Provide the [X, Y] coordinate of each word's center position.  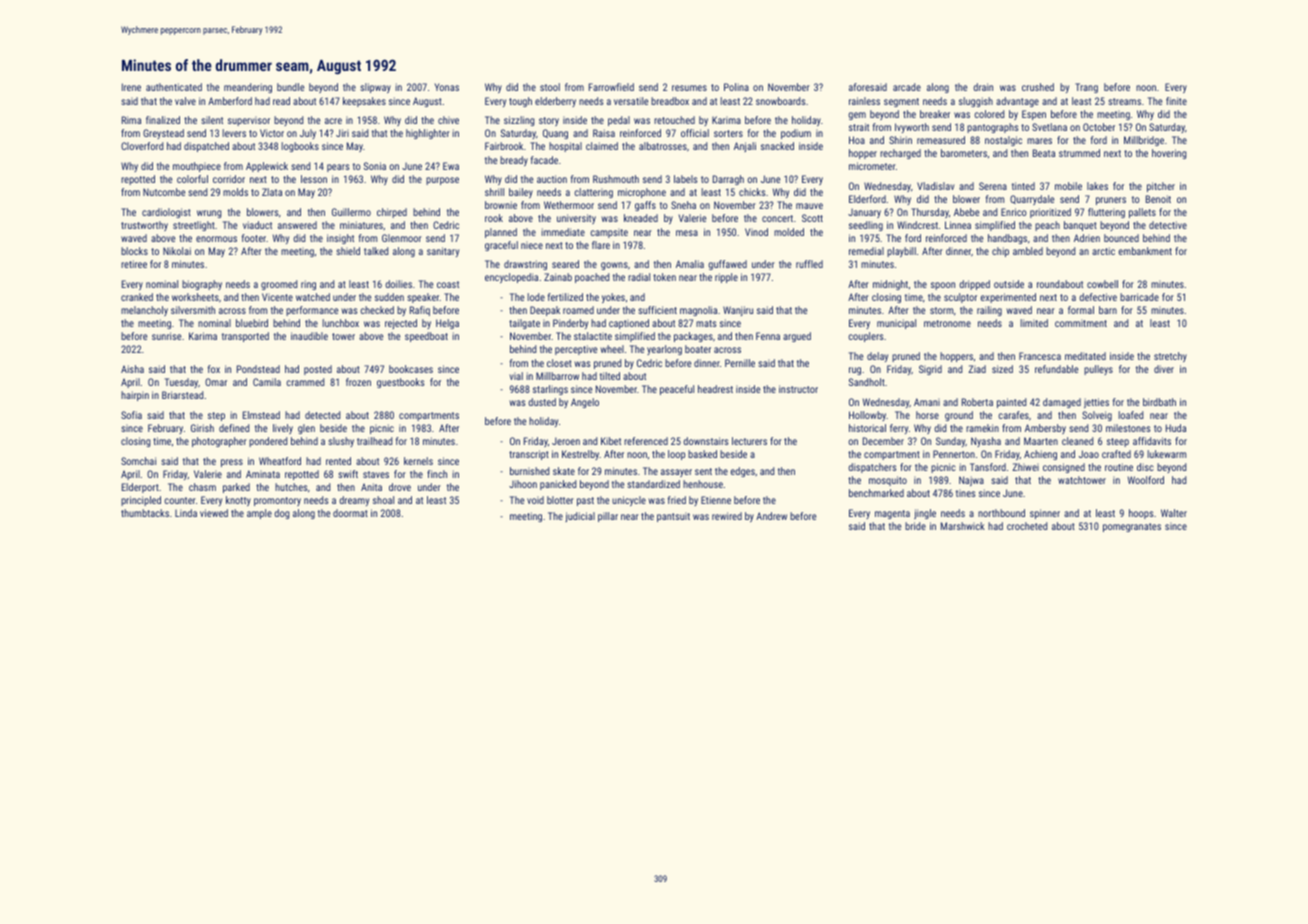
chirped [392, 213]
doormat [350, 513]
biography [202, 285]
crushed [1038, 87]
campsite [609, 233]
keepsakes [364, 102]
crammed [305, 382]
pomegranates [1132, 527]
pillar [608, 517]
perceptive [576, 350]
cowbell [1102, 284]
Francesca [1040, 356]
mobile [1068, 186]
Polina [736, 87]
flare [601, 245]
